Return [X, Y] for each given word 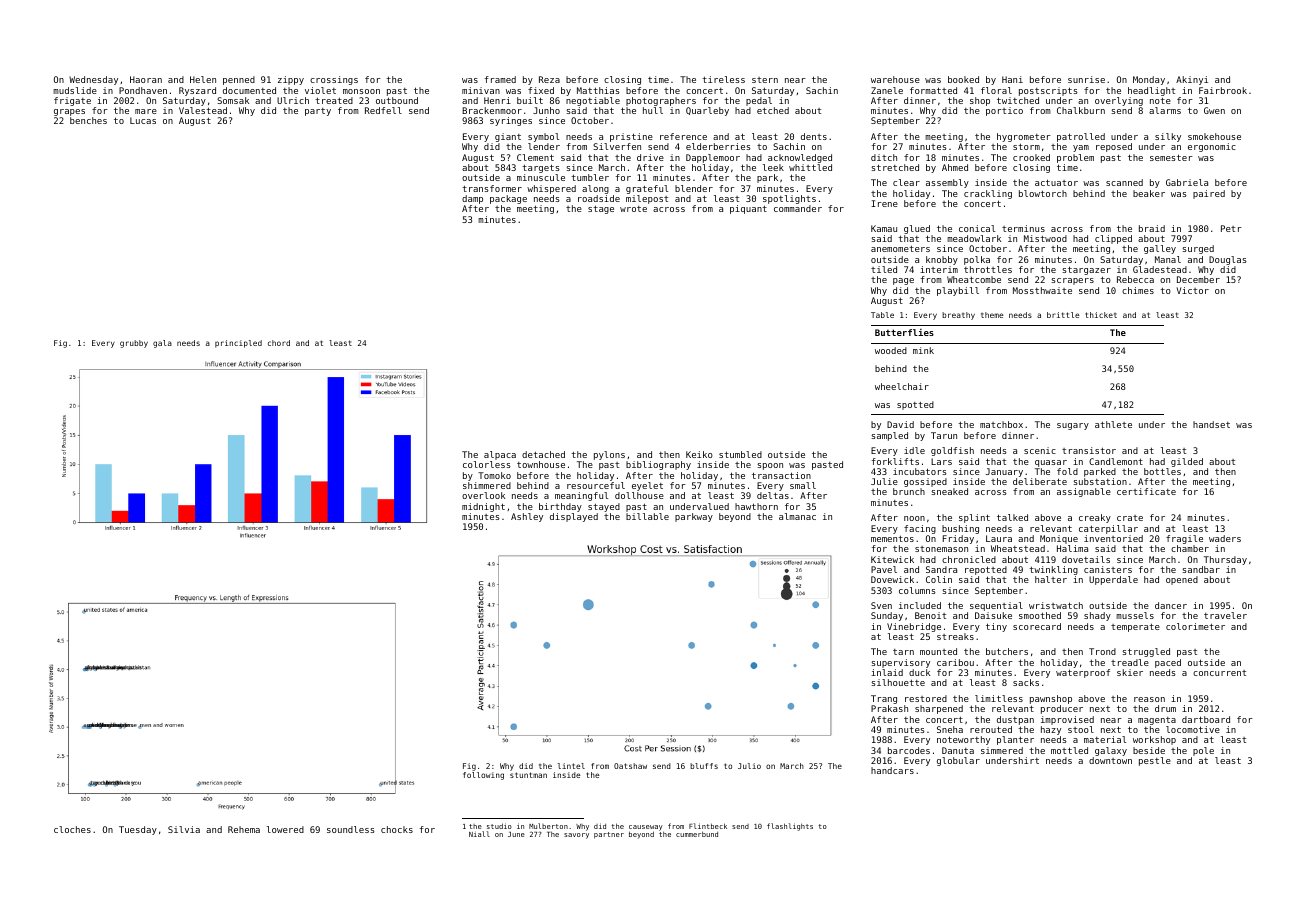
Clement [535, 157]
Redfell [383, 110]
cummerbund [697, 834]
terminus [1023, 228]
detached [543, 454]
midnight [483, 507]
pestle [1155, 761]
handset [1211, 424]
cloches [72, 829]
